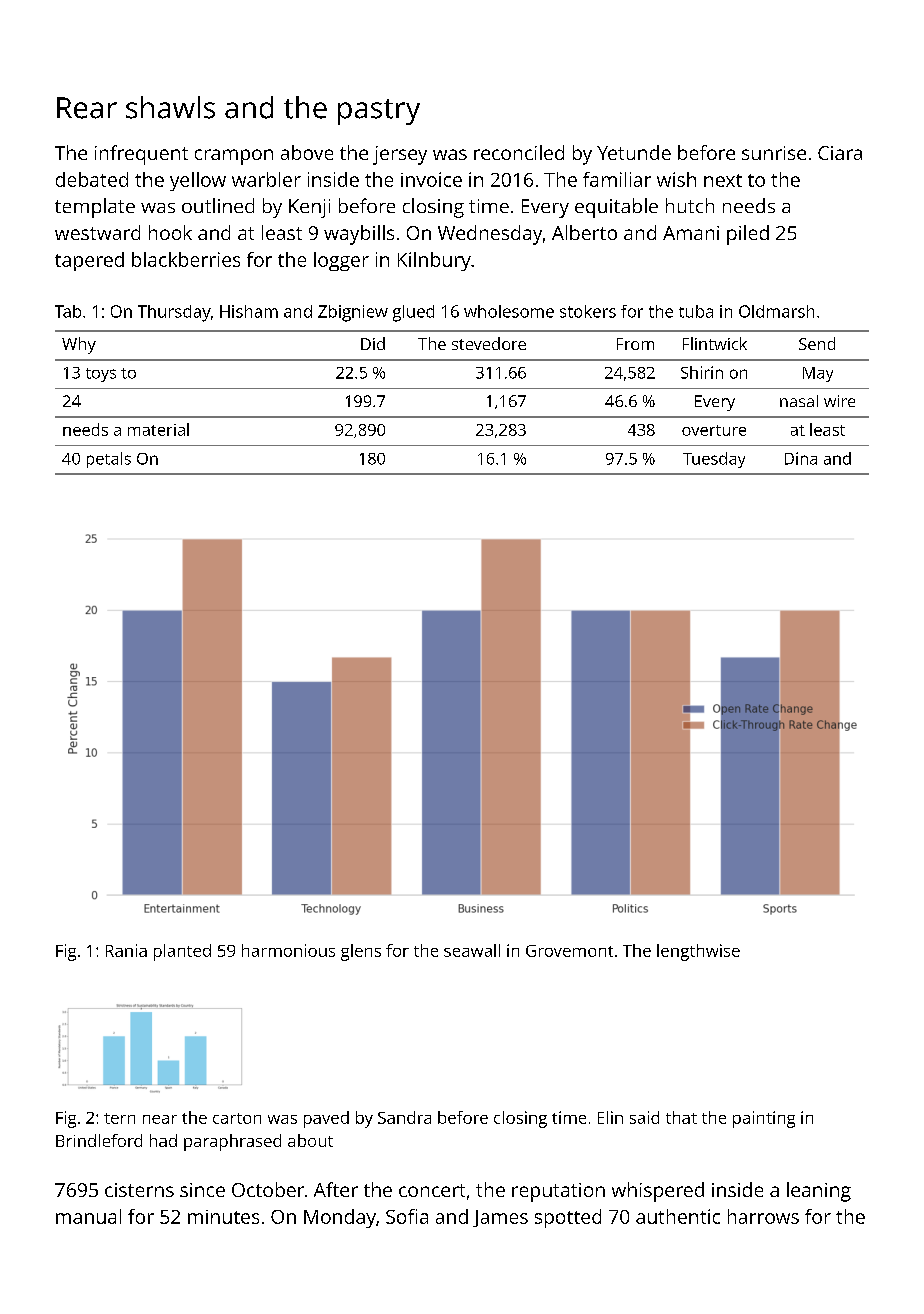 The width and height of the page is (924, 1314). I want to click on lengthwise, so click(698, 952).
